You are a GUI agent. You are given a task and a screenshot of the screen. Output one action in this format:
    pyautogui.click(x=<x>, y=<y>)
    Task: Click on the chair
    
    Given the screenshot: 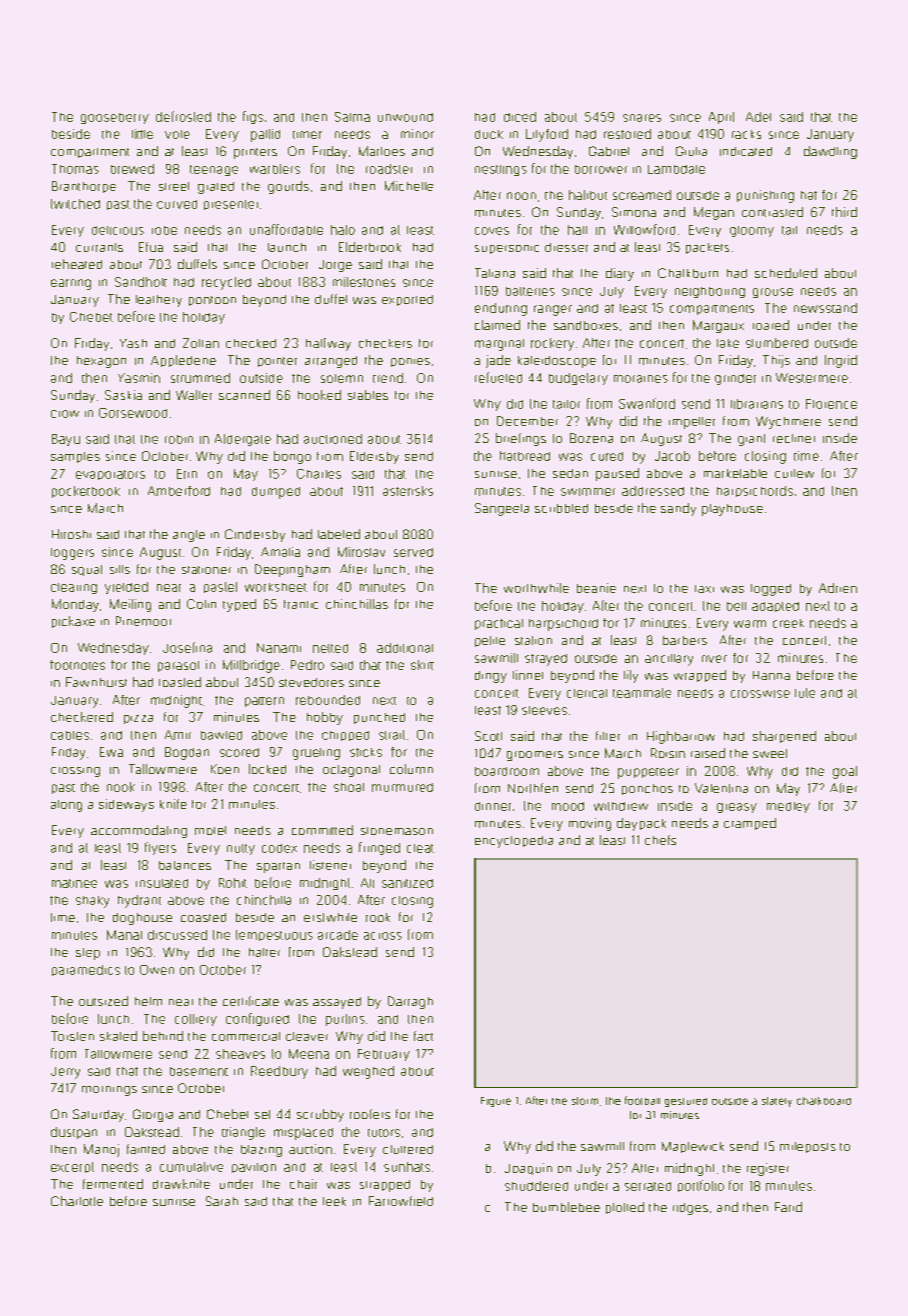 What is the action you would take?
    pyautogui.click(x=303, y=1184)
